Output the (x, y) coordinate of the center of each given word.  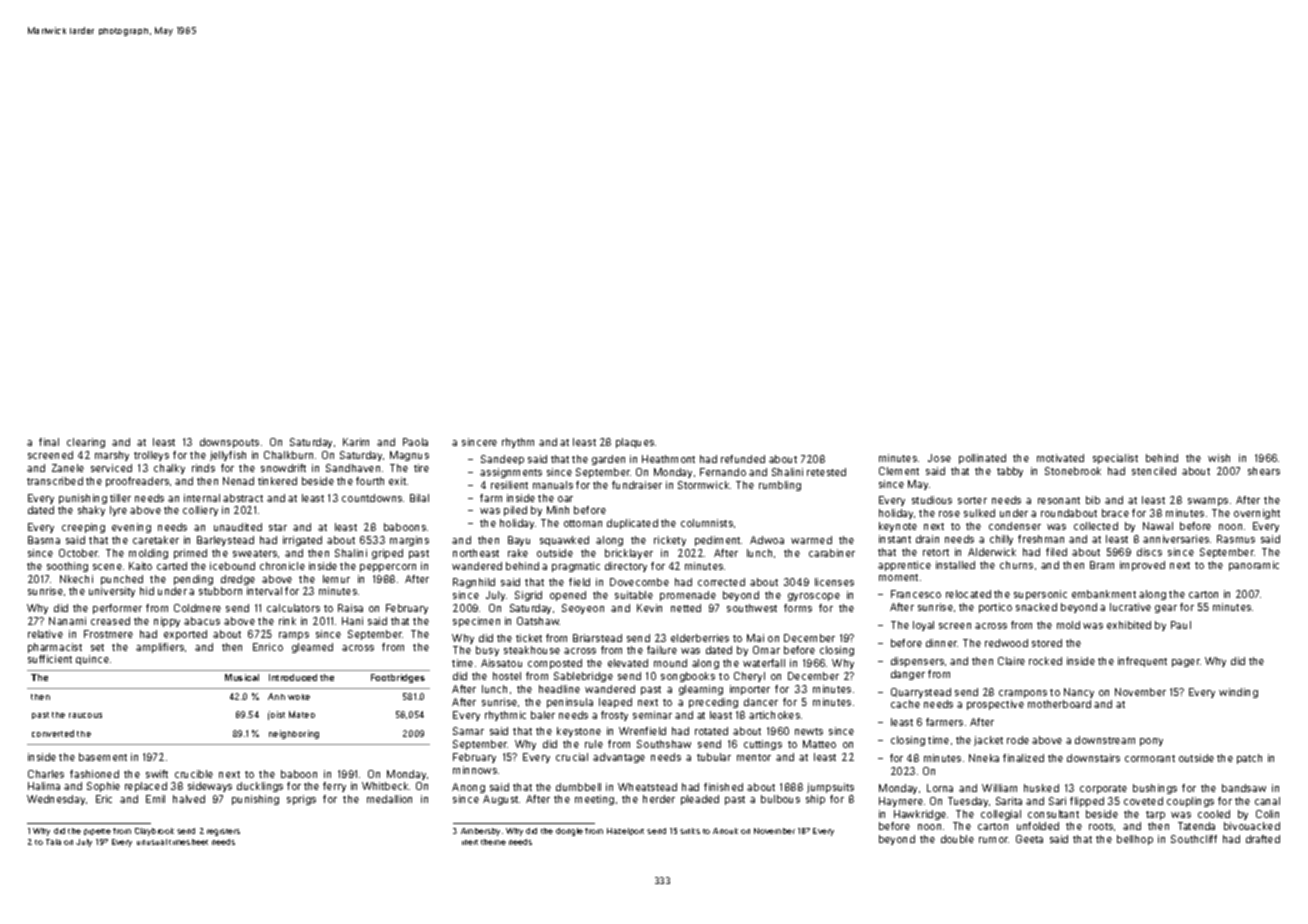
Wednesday (56, 800)
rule (594, 744)
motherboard (1059, 704)
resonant (1059, 500)
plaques (635, 443)
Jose (939, 458)
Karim (356, 442)
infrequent (1142, 662)
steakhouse (532, 650)
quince (92, 660)
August (500, 800)
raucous (85, 715)
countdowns (372, 498)
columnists (707, 523)
